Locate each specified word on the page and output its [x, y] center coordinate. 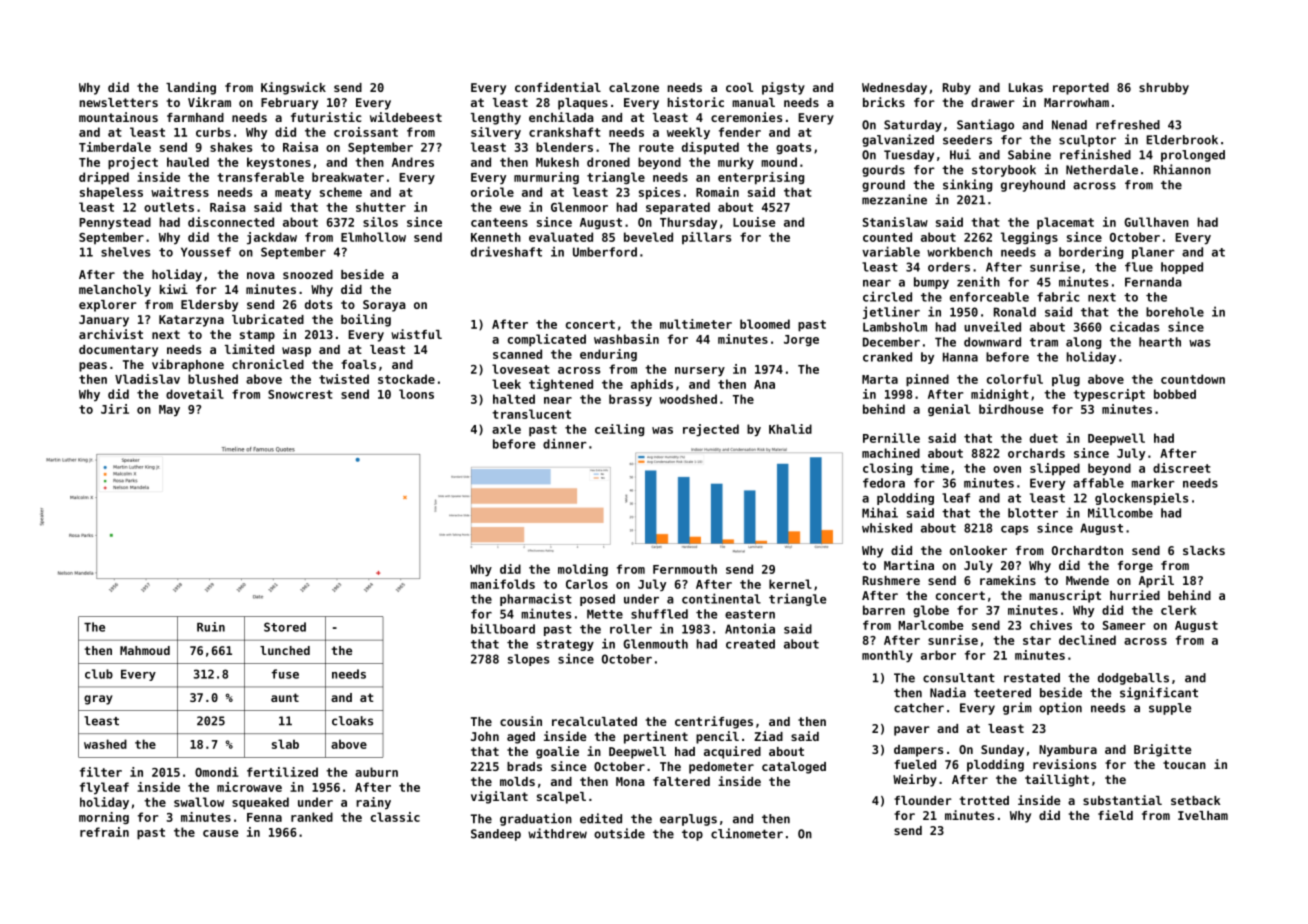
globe [931, 611]
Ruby [957, 89]
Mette [605, 614]
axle [506, 429]
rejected [711, 430]
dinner [565, 443]
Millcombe [1120, 512]
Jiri [115, 409]
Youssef [206, 252]
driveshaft [506, 251]
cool [739, 87]
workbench [959, 252]
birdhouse [1011, 409]
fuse [285, 674]
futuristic [326, 117]
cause [221, 833]
